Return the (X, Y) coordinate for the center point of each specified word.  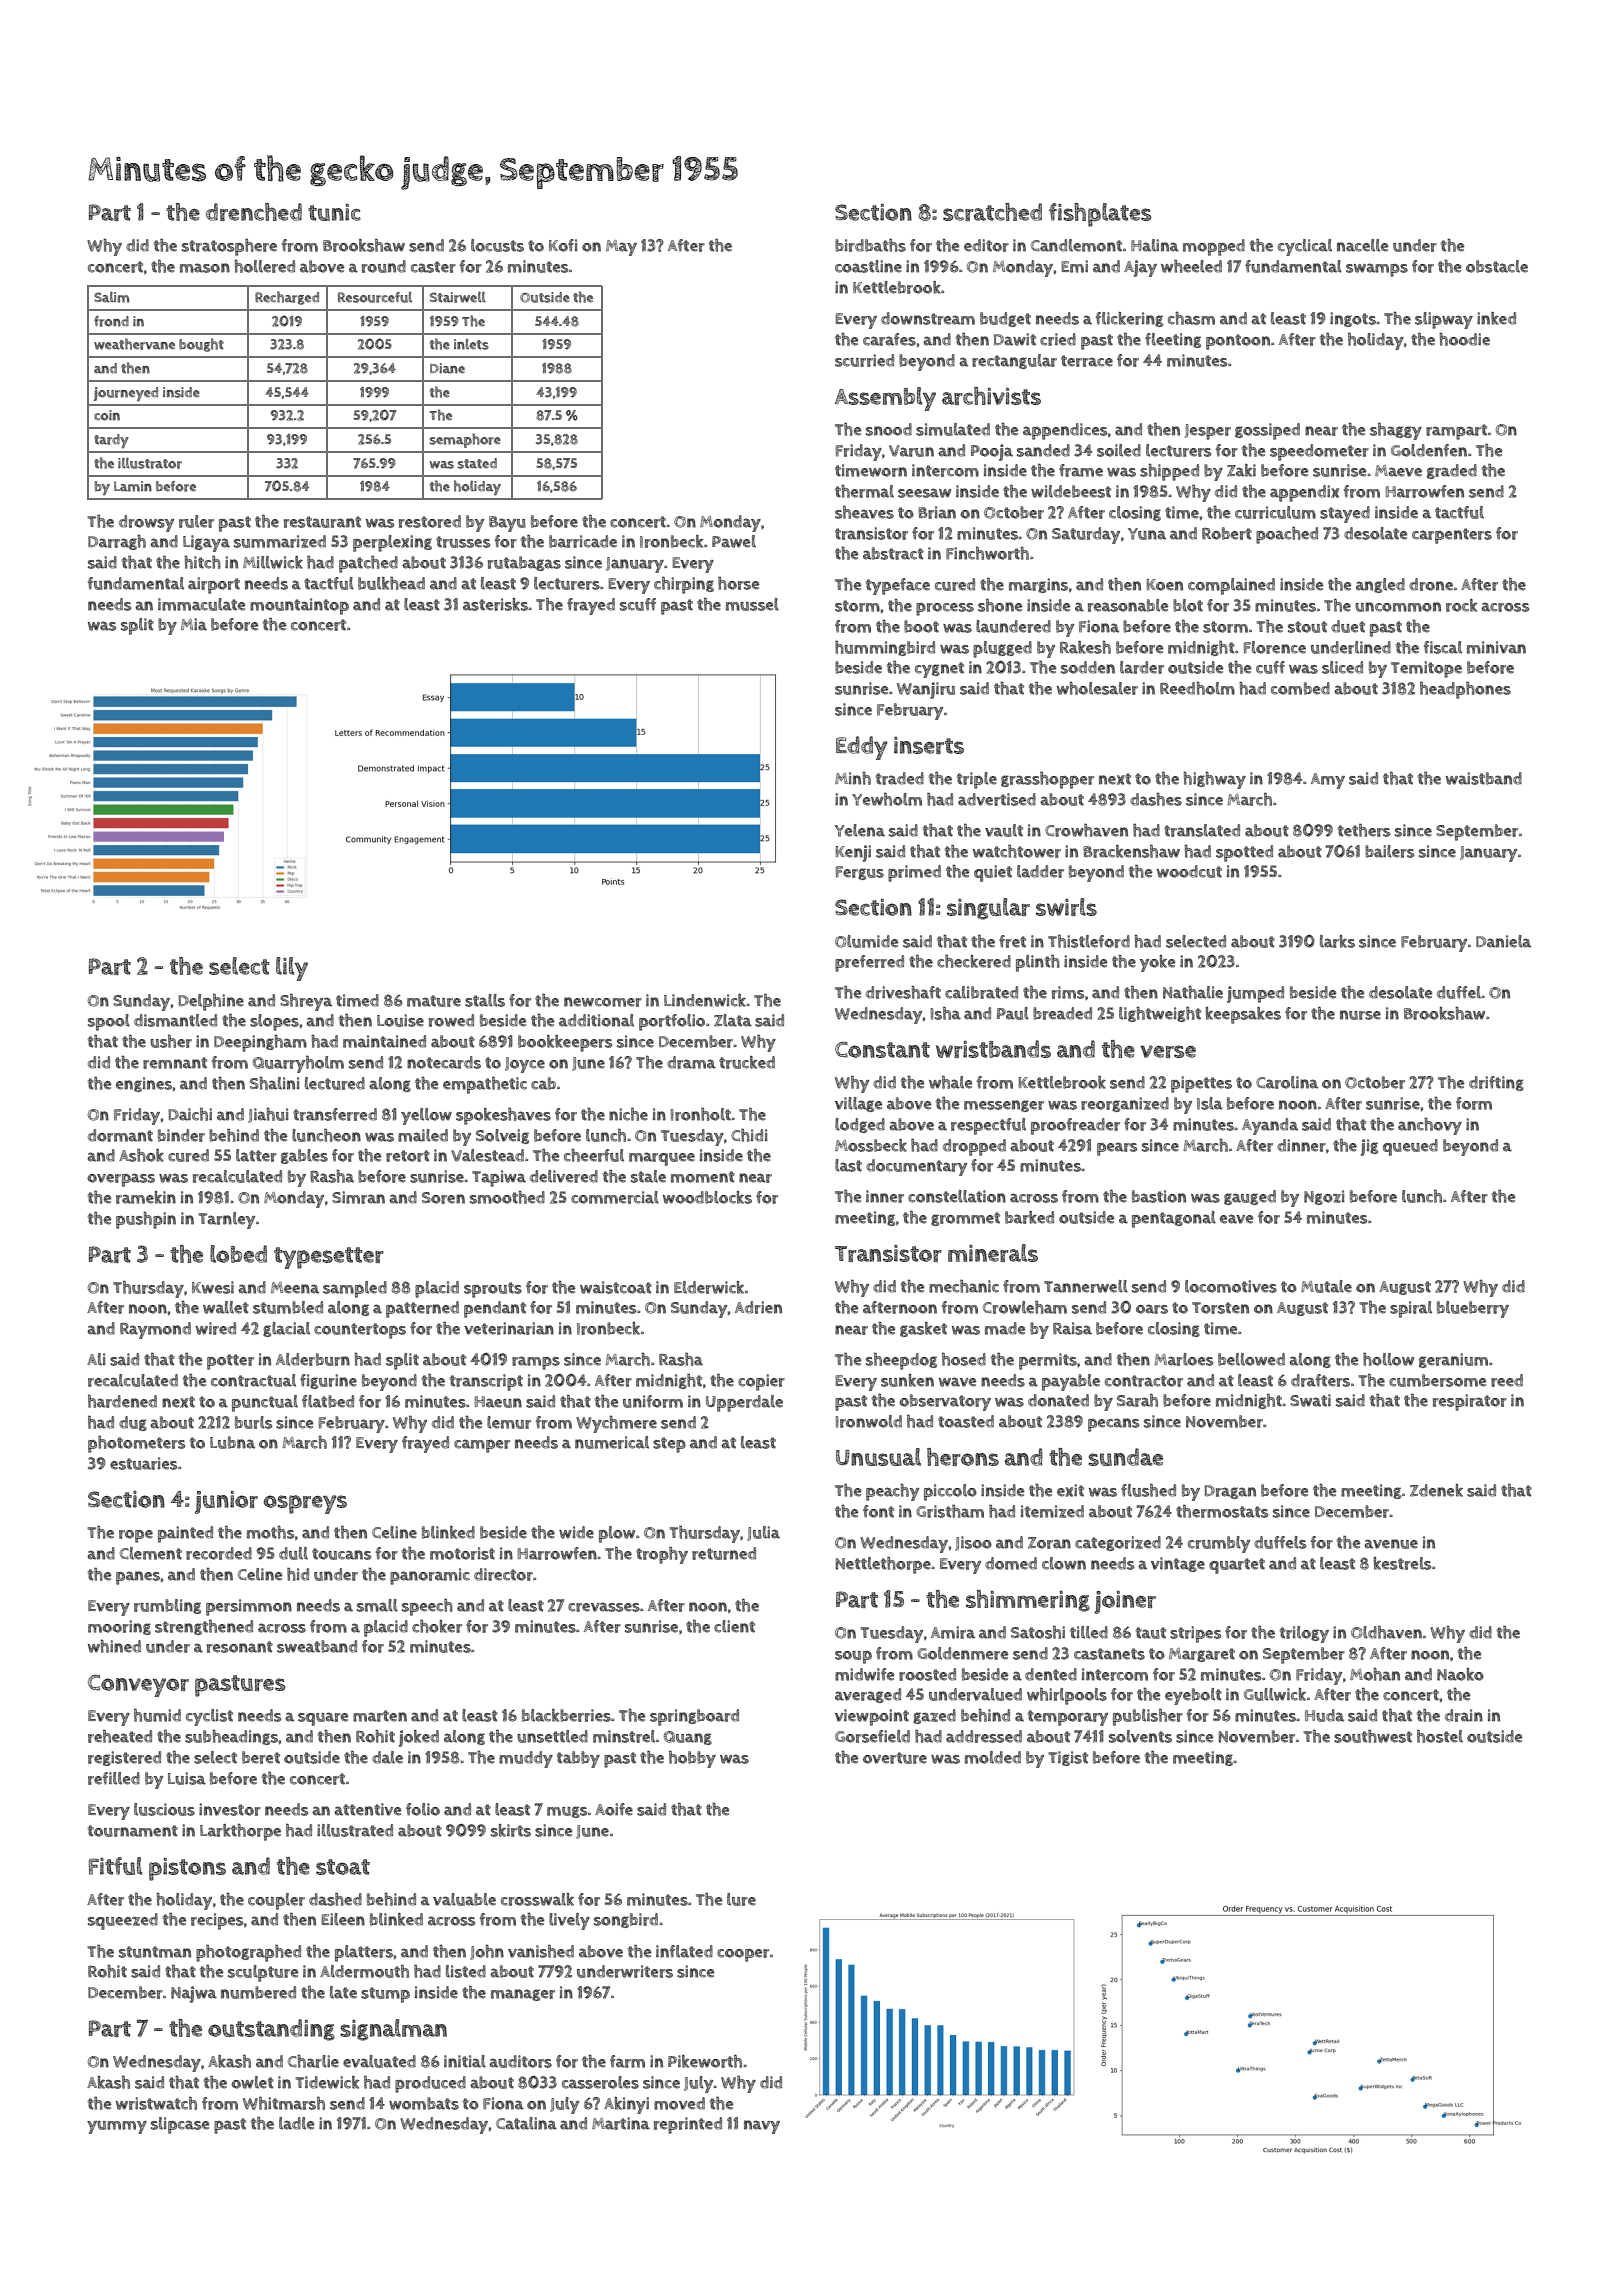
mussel (752, 604)
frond (111, 321)
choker (437, 1626)
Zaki (1241, 470)
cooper (743, 1955)
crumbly (1219, 1544)
